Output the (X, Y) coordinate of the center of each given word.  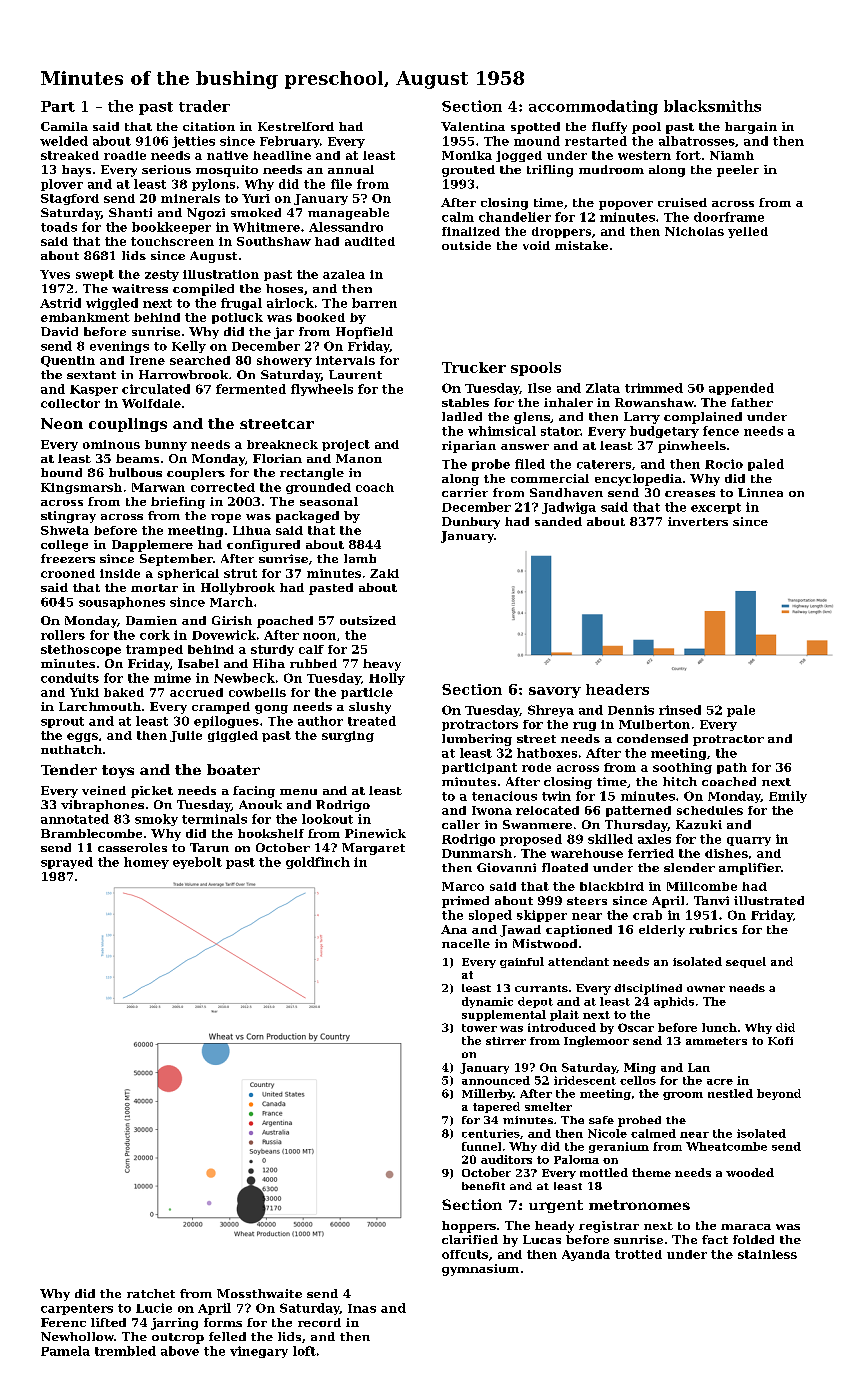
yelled (748, 232)
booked (321, 317)
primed (465, 902)
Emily (788, 797)
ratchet (151, 1293)
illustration (221, 274)
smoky (156, 820)
